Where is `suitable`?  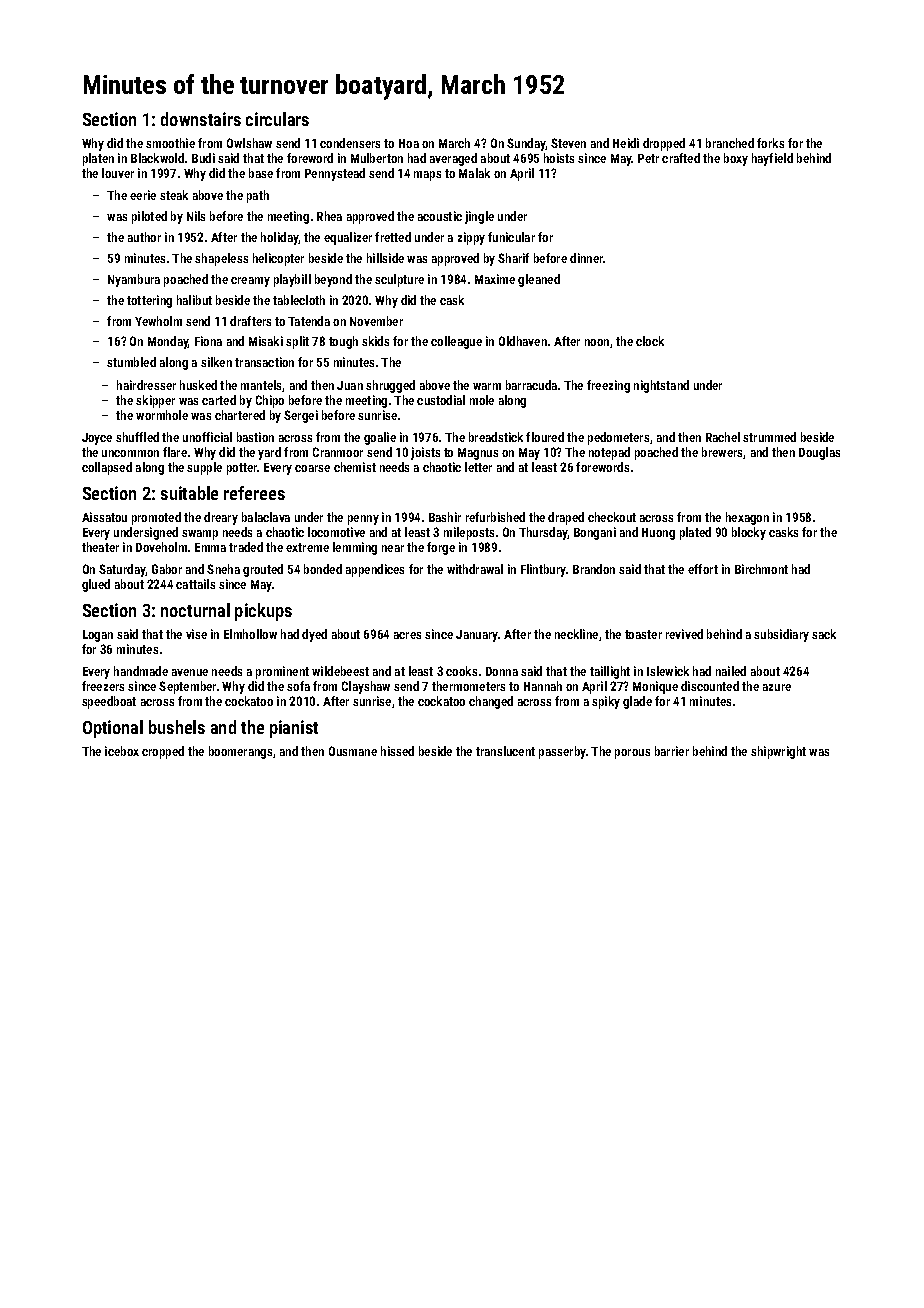 suitable is located at coordinates (189, 493).
